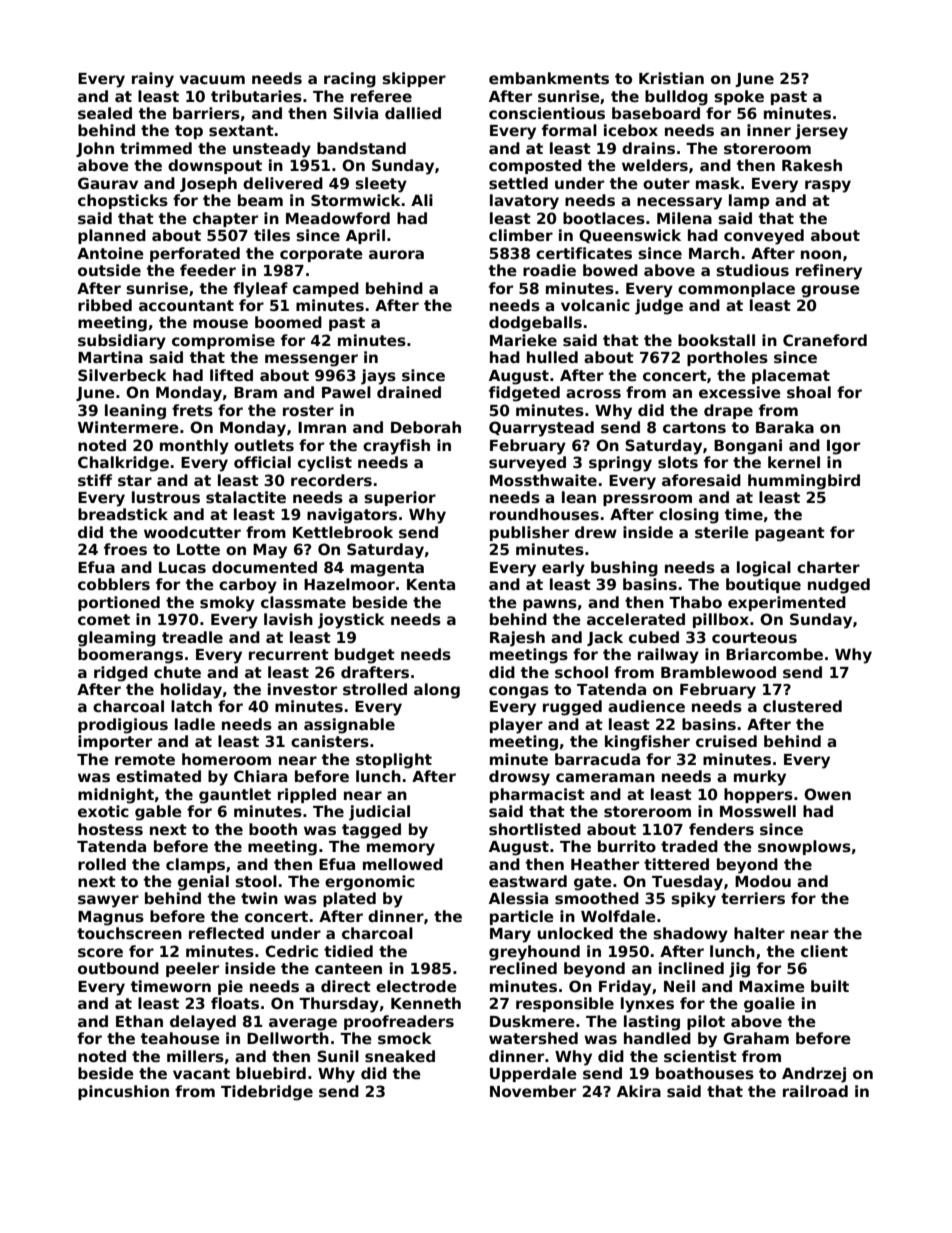 The height and width of the screenshot is (1233, 952). Describe the element at coordinates (534, 953) in the screenshot. I see `greyhound` at that location.
